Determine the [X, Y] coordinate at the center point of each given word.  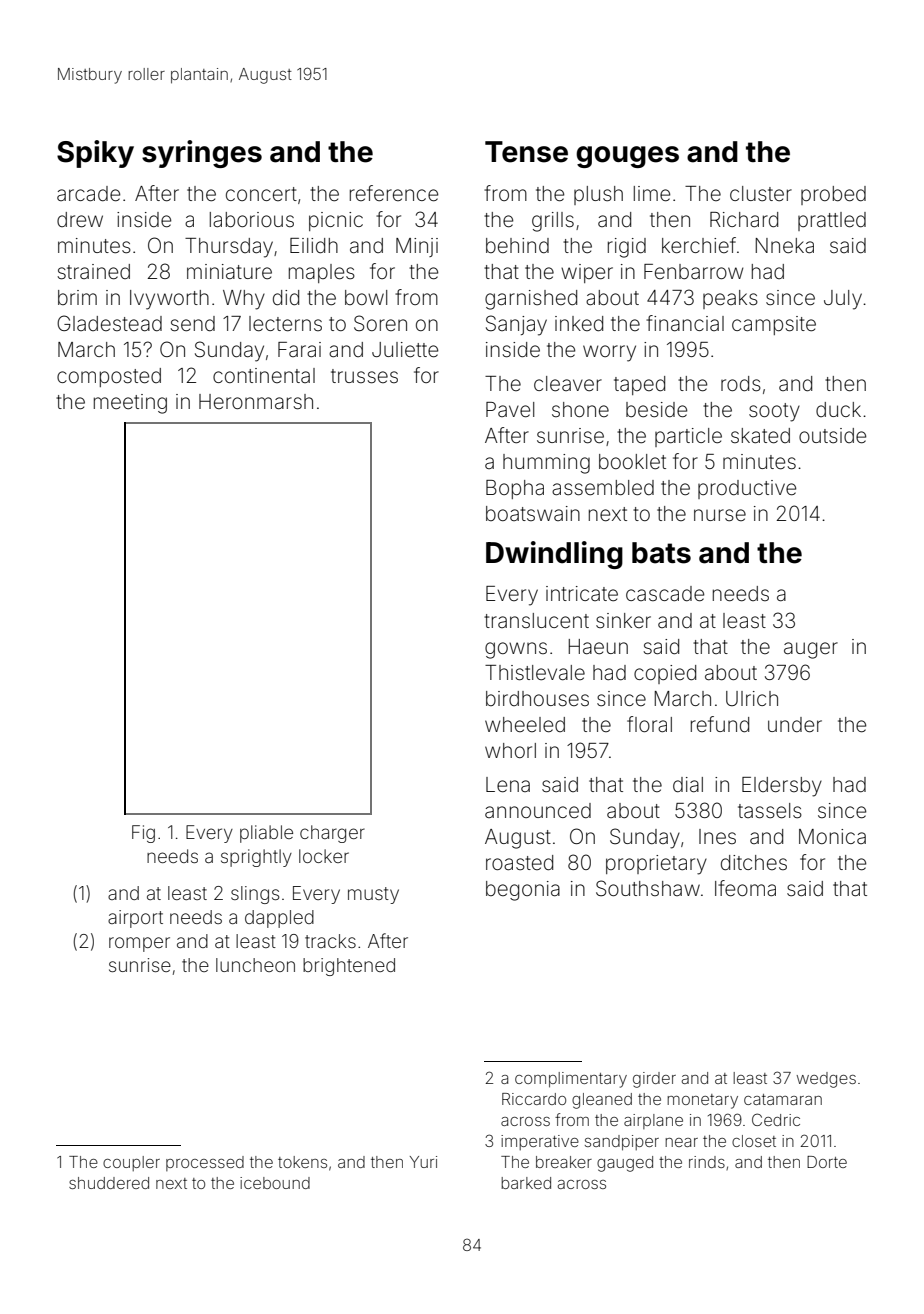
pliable [266, 834]
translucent [536, 621]
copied [665, 674]
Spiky [95, 154]
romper [139, 944]
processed [205, 1163]
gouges [627, 157]
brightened [349, 967]
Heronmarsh [256, 402]
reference [394, 193]
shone [580, 409]
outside [832, 436]
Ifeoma [745, 888]
